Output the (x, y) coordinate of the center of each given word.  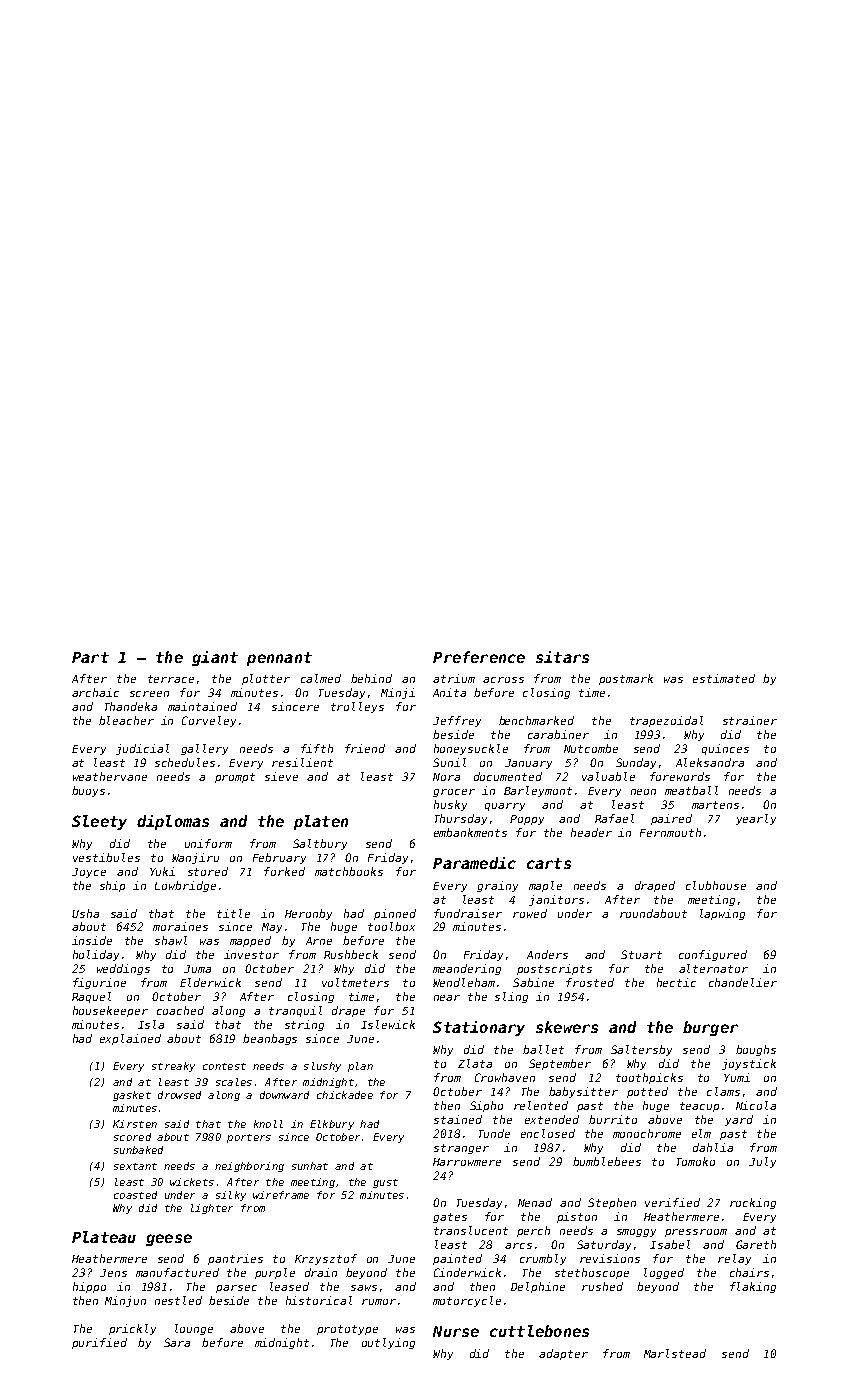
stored (208, 871)
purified (99, 1343)
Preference (479, 657)
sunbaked (138, 1150)
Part (90, 657)
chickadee (345, 1095)
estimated (724, 678)
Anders (547, 954)
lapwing (722, 914)
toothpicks (649, 1078)
